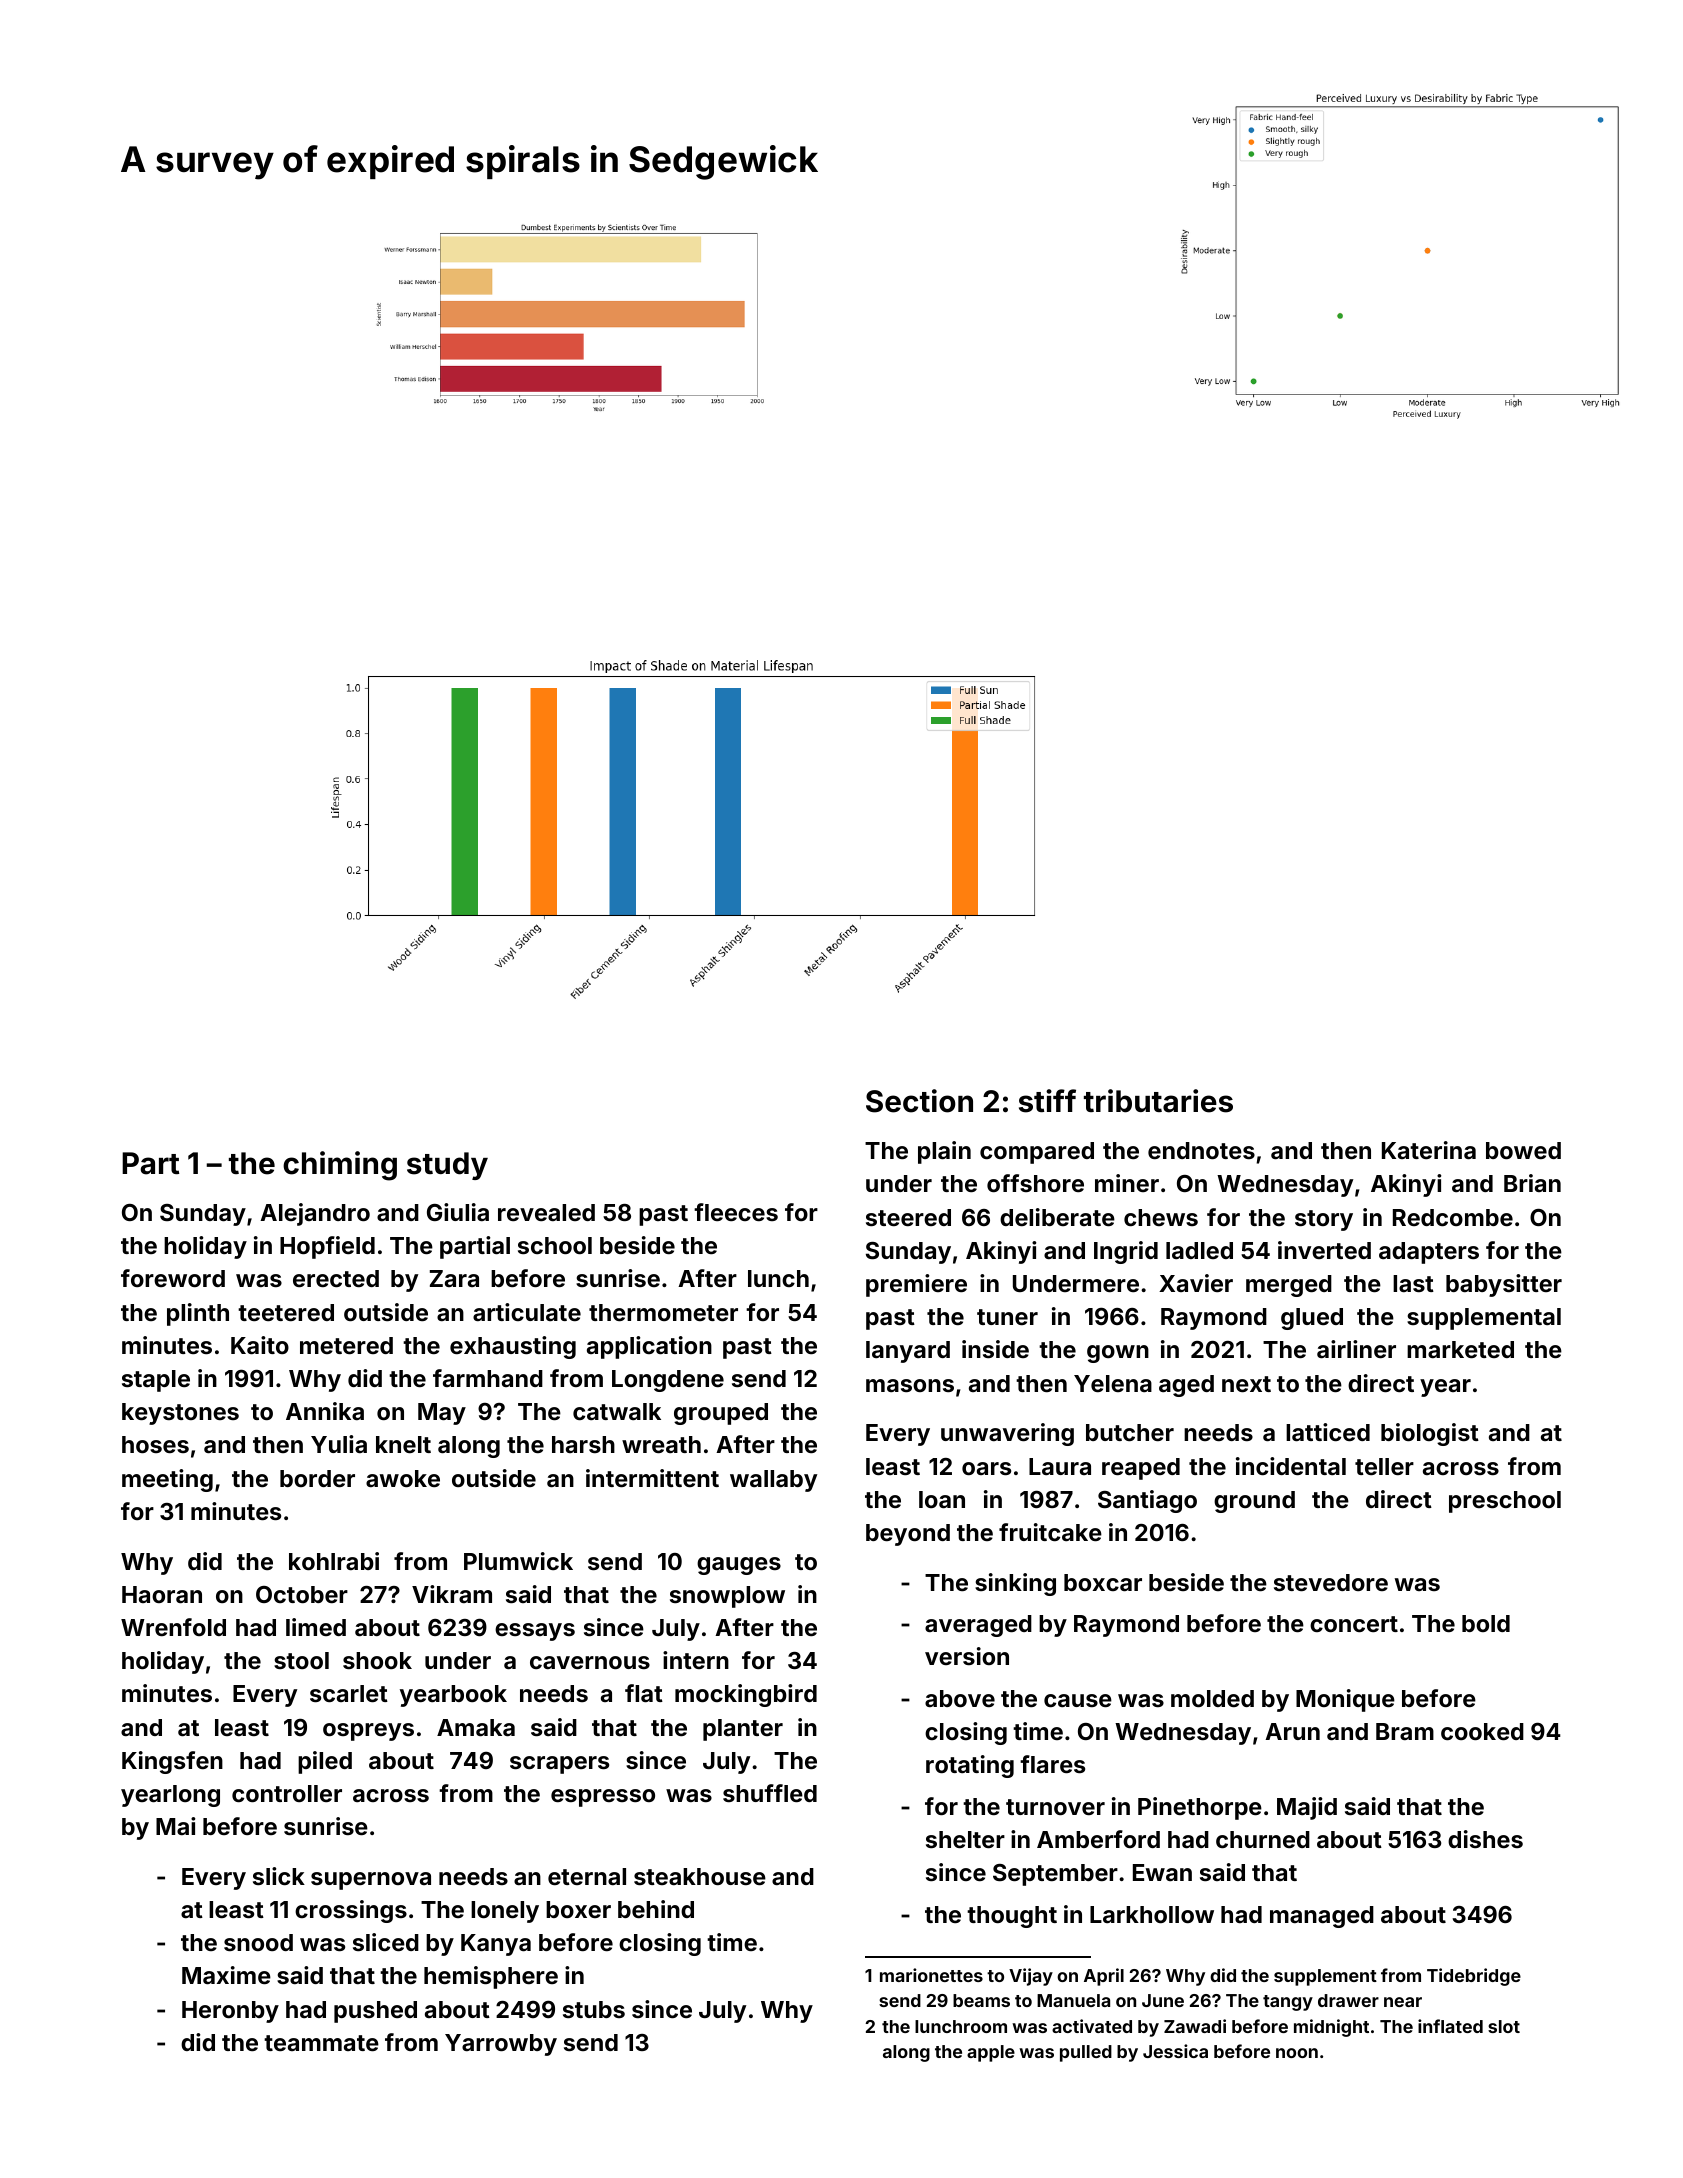 The height and width of the screenshot is (2178, 1683). What do you see at coordinates (649, 1347) in the screenshot?
I see `application` at bounding box center [649, 1347].
